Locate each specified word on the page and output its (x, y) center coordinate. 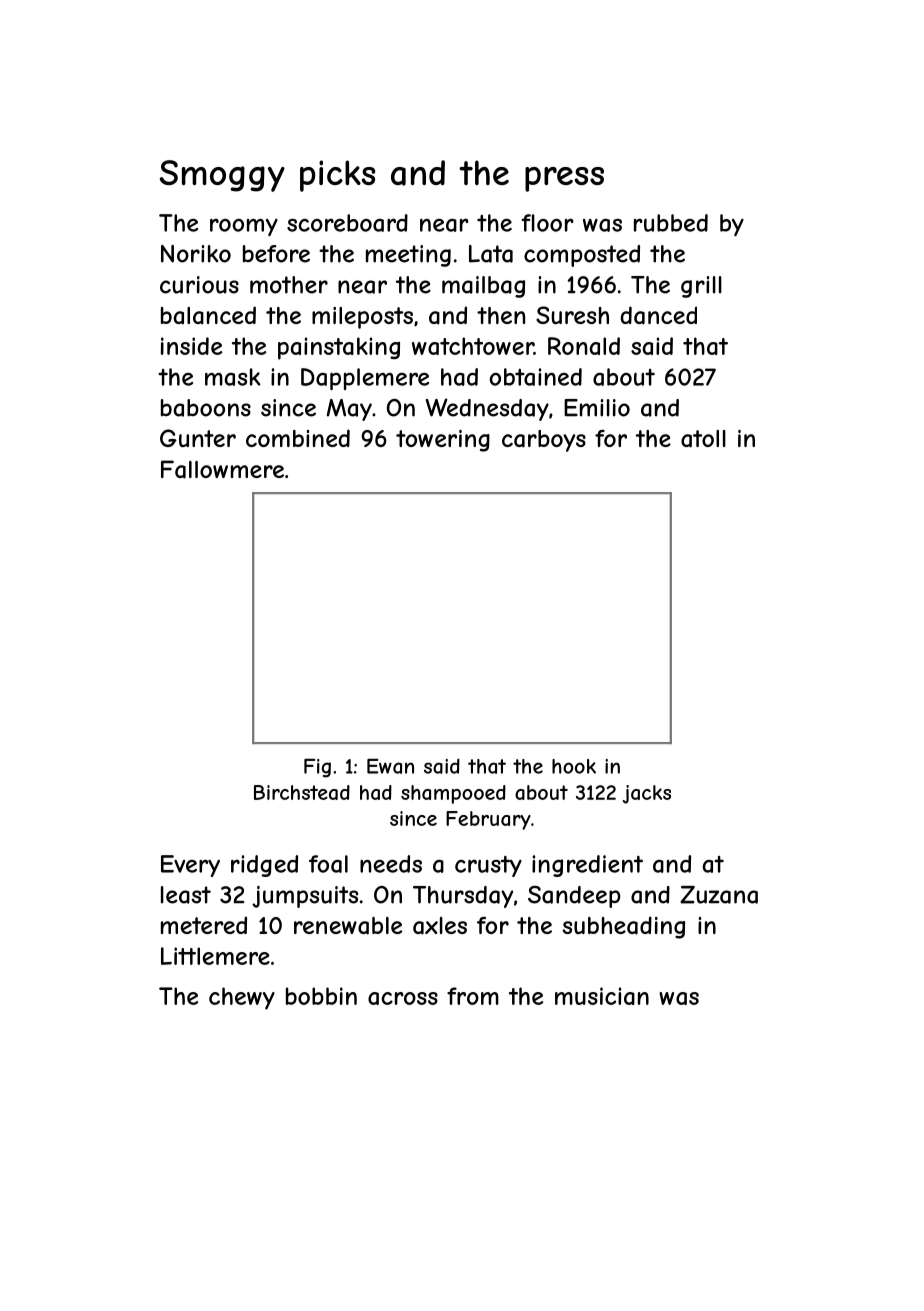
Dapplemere (365, 379)
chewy (242, 998)
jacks (647, 794)
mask (233, 377)
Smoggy (222, 176)
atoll (703, 439)
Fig (317, 768)
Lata (491, 254)
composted (582, 256)
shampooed (453, 794)
